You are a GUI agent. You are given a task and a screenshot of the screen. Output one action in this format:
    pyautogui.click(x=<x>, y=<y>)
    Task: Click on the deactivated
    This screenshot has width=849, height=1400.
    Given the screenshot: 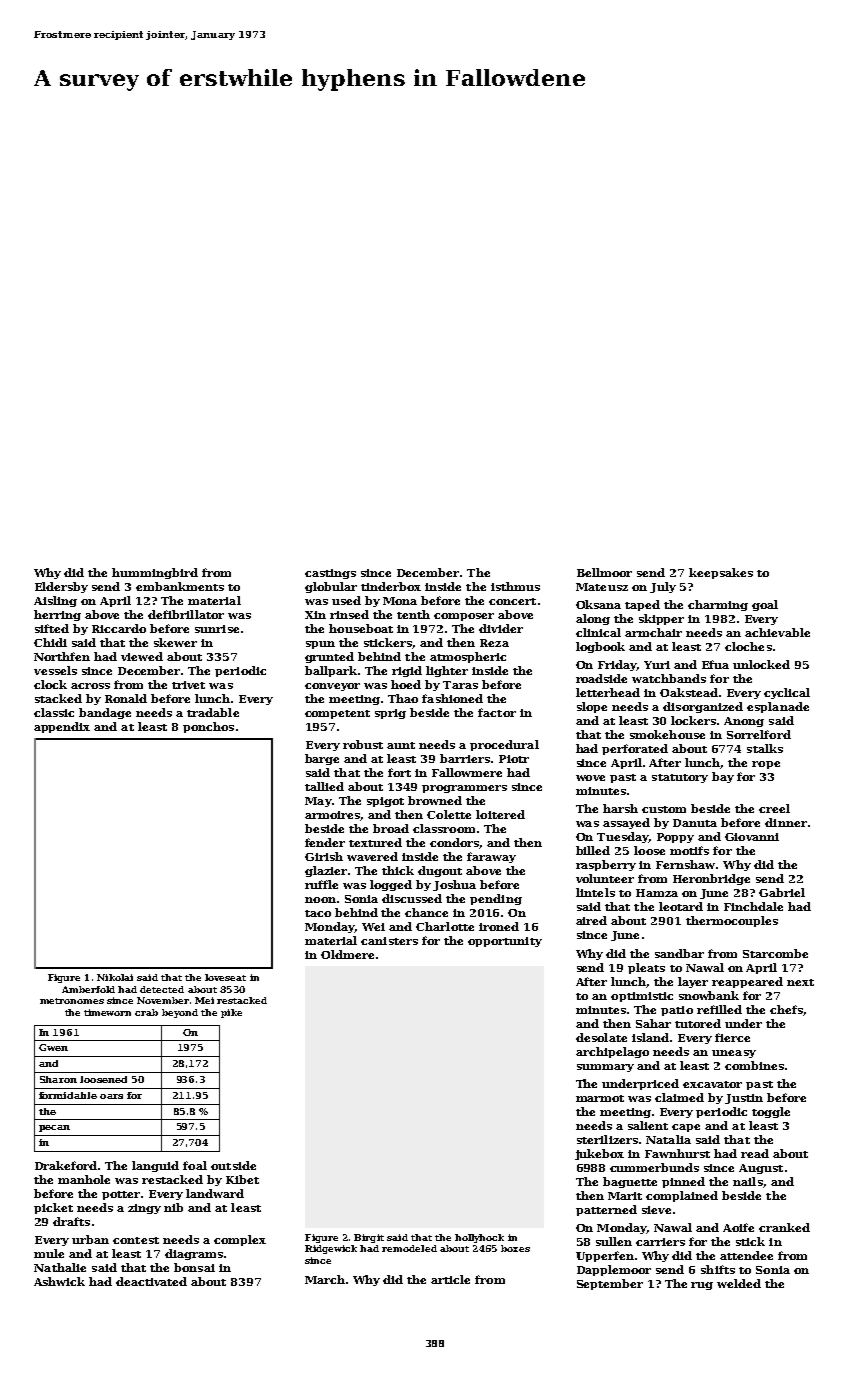 What is the action you would take?
    pyautogui.click(x=151, y=1281)
